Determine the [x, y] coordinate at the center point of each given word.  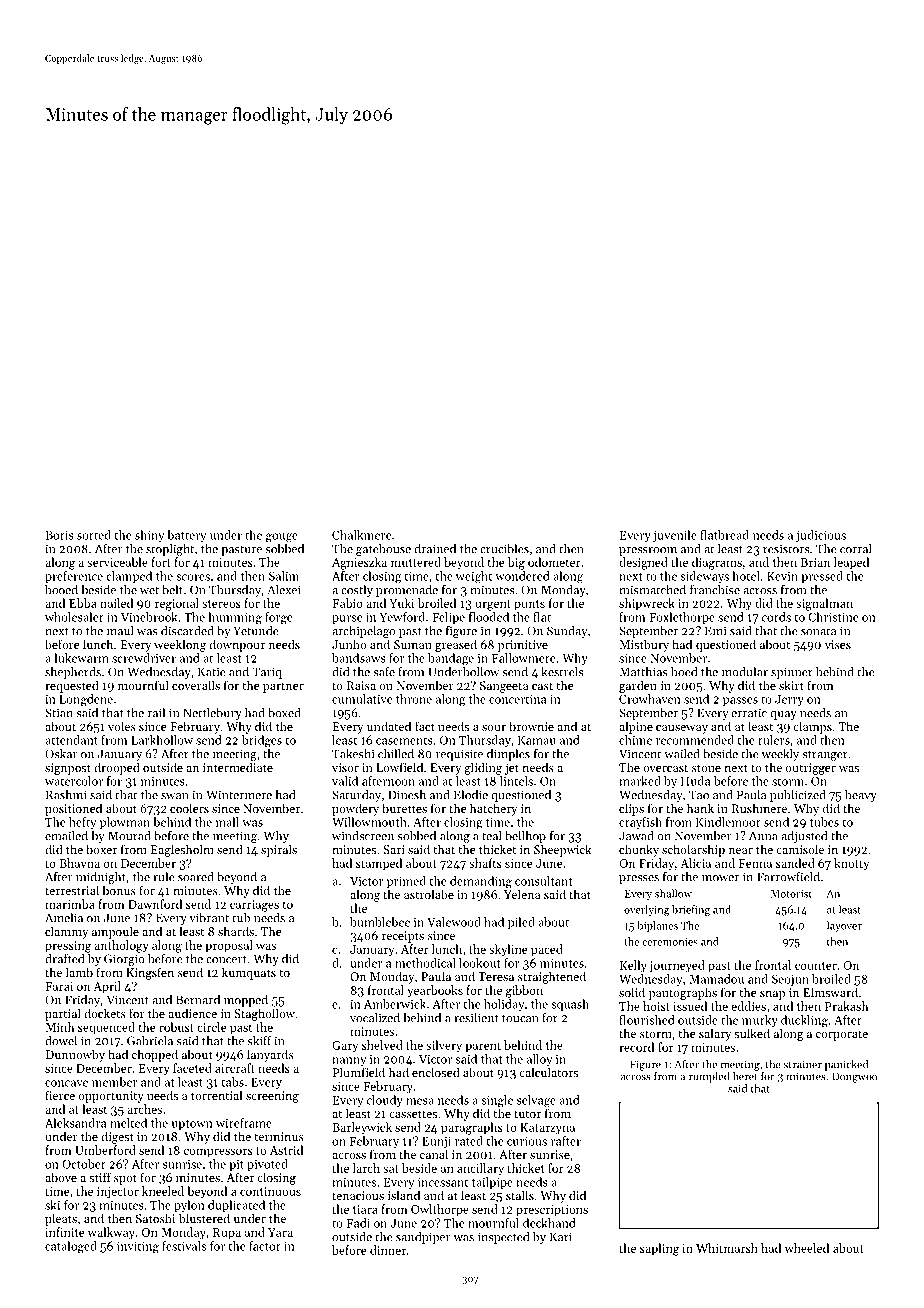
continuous [270, 1191]
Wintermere [239, 795]
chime [635, 740]
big [516, 563]
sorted [94, 535]
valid [345, 781]
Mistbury [644, 645]
